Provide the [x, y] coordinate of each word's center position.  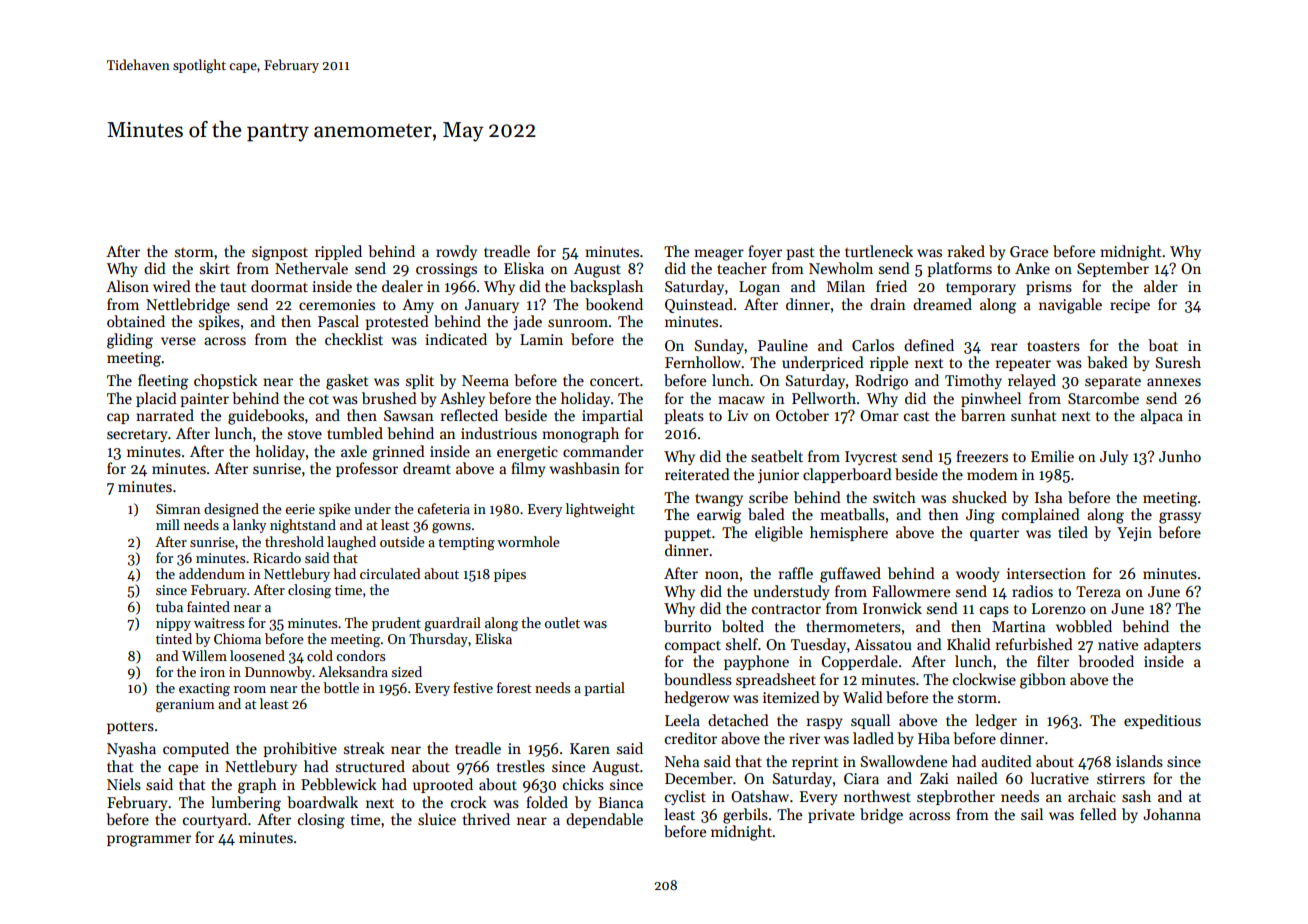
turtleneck [879, 251]
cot [319, 399]
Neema [485, 380]
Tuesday [818, 645]
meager [719, 255]
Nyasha [131, 749]
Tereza [1098, 591]
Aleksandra [353, 671]
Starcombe [1103, 398]
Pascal [338, 321]
